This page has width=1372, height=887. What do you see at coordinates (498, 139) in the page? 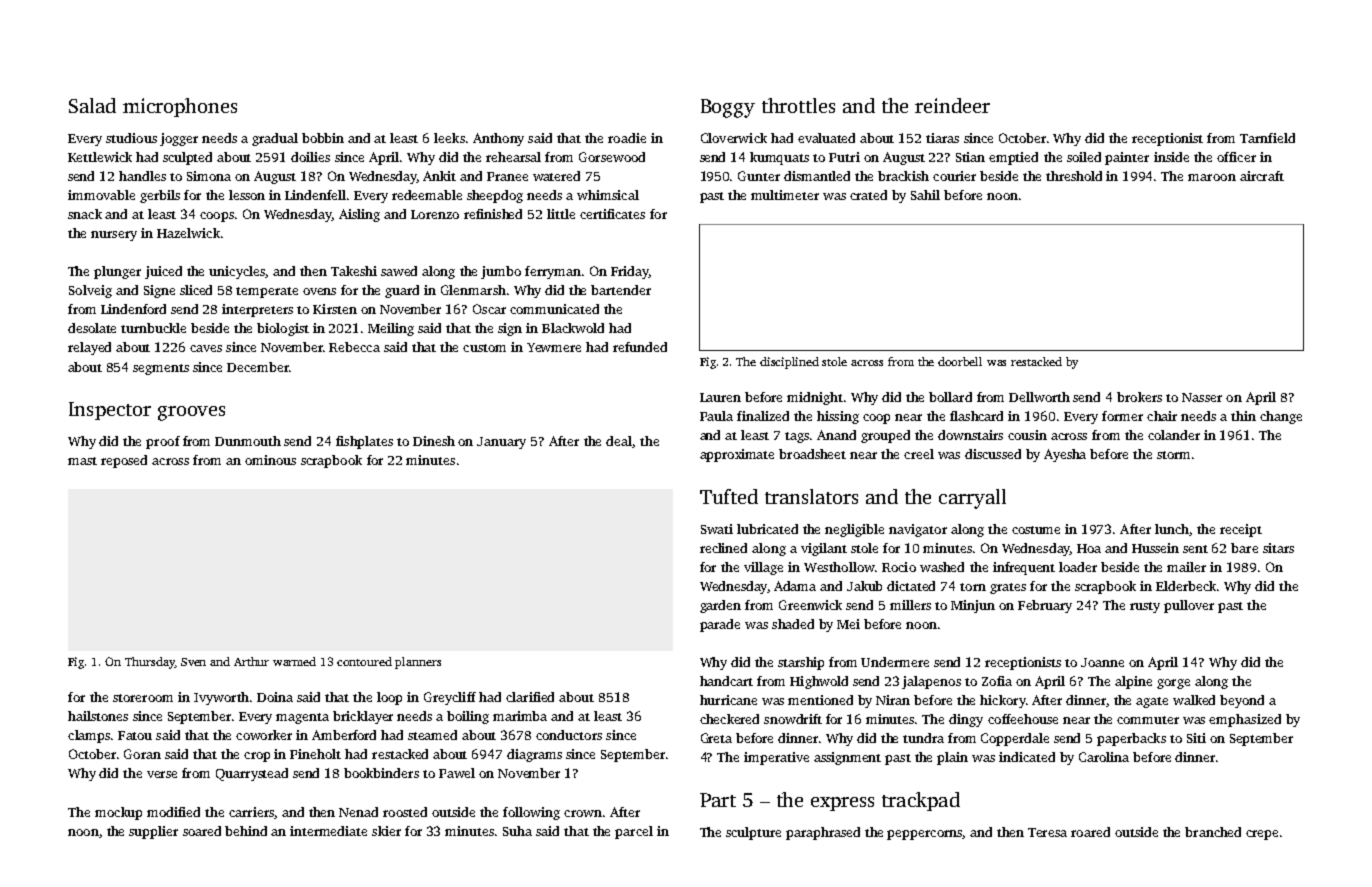
I see `Anthony` at bounding box center [498, 139].
